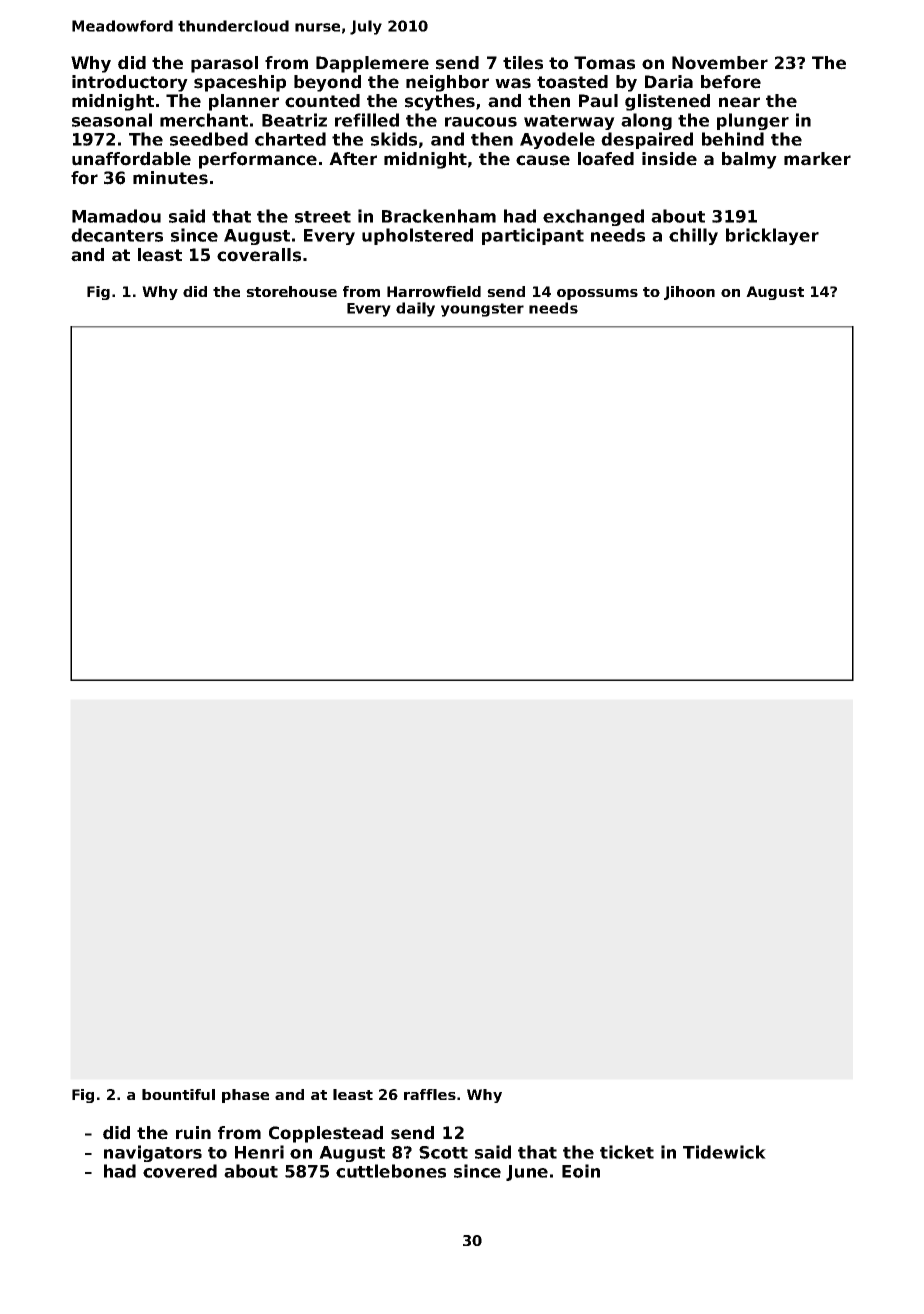 Image resolution: width=924 pixels, height=1314 pixels. I want to click on decanters, so click(117, 235).
